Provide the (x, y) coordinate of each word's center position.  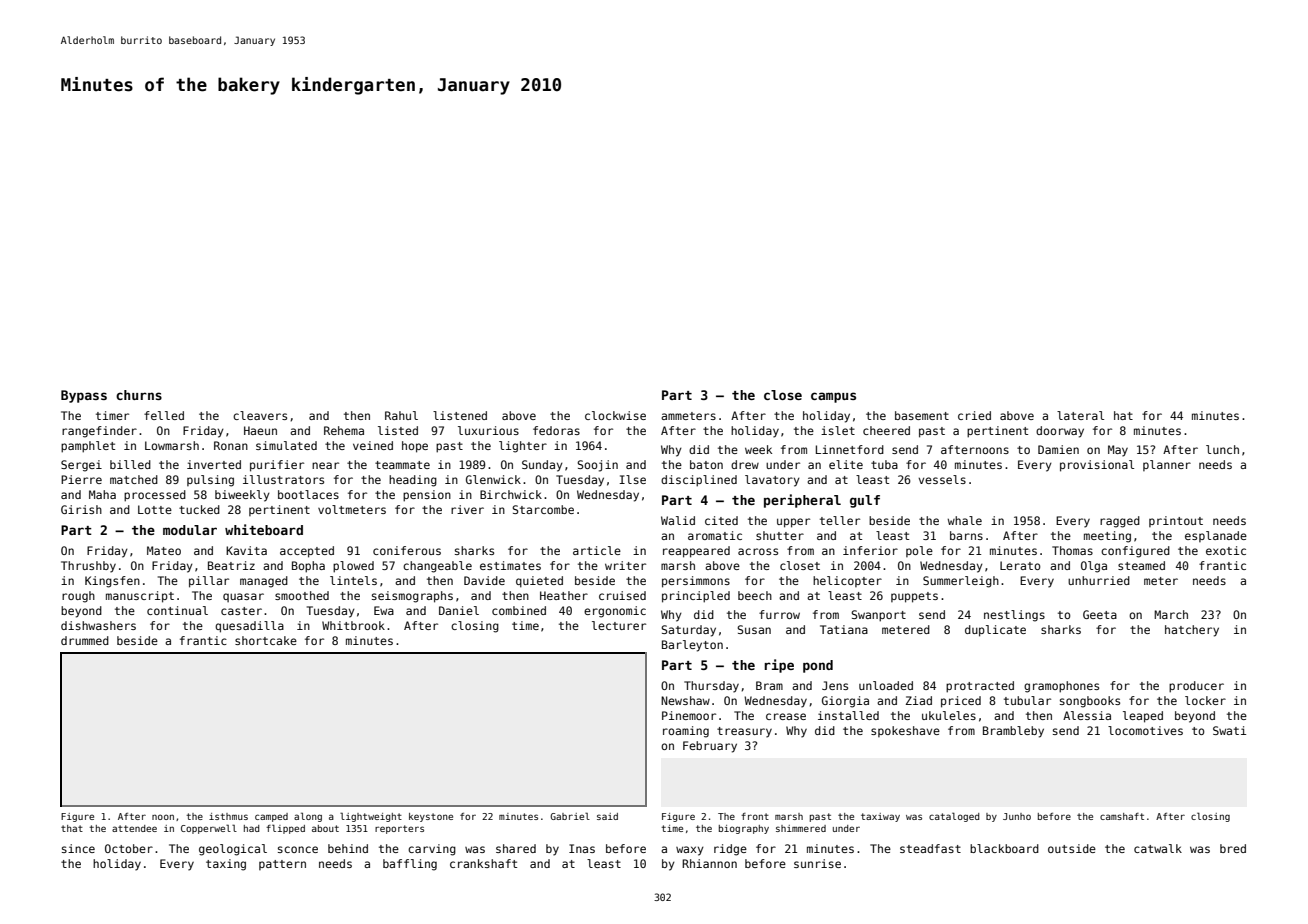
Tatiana (844, 629)
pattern (282, 865)
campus (833, 397)
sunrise (817, 863)
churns (139, 395)
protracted (980, 687)
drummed (85, 640)
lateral (1080, 415)
